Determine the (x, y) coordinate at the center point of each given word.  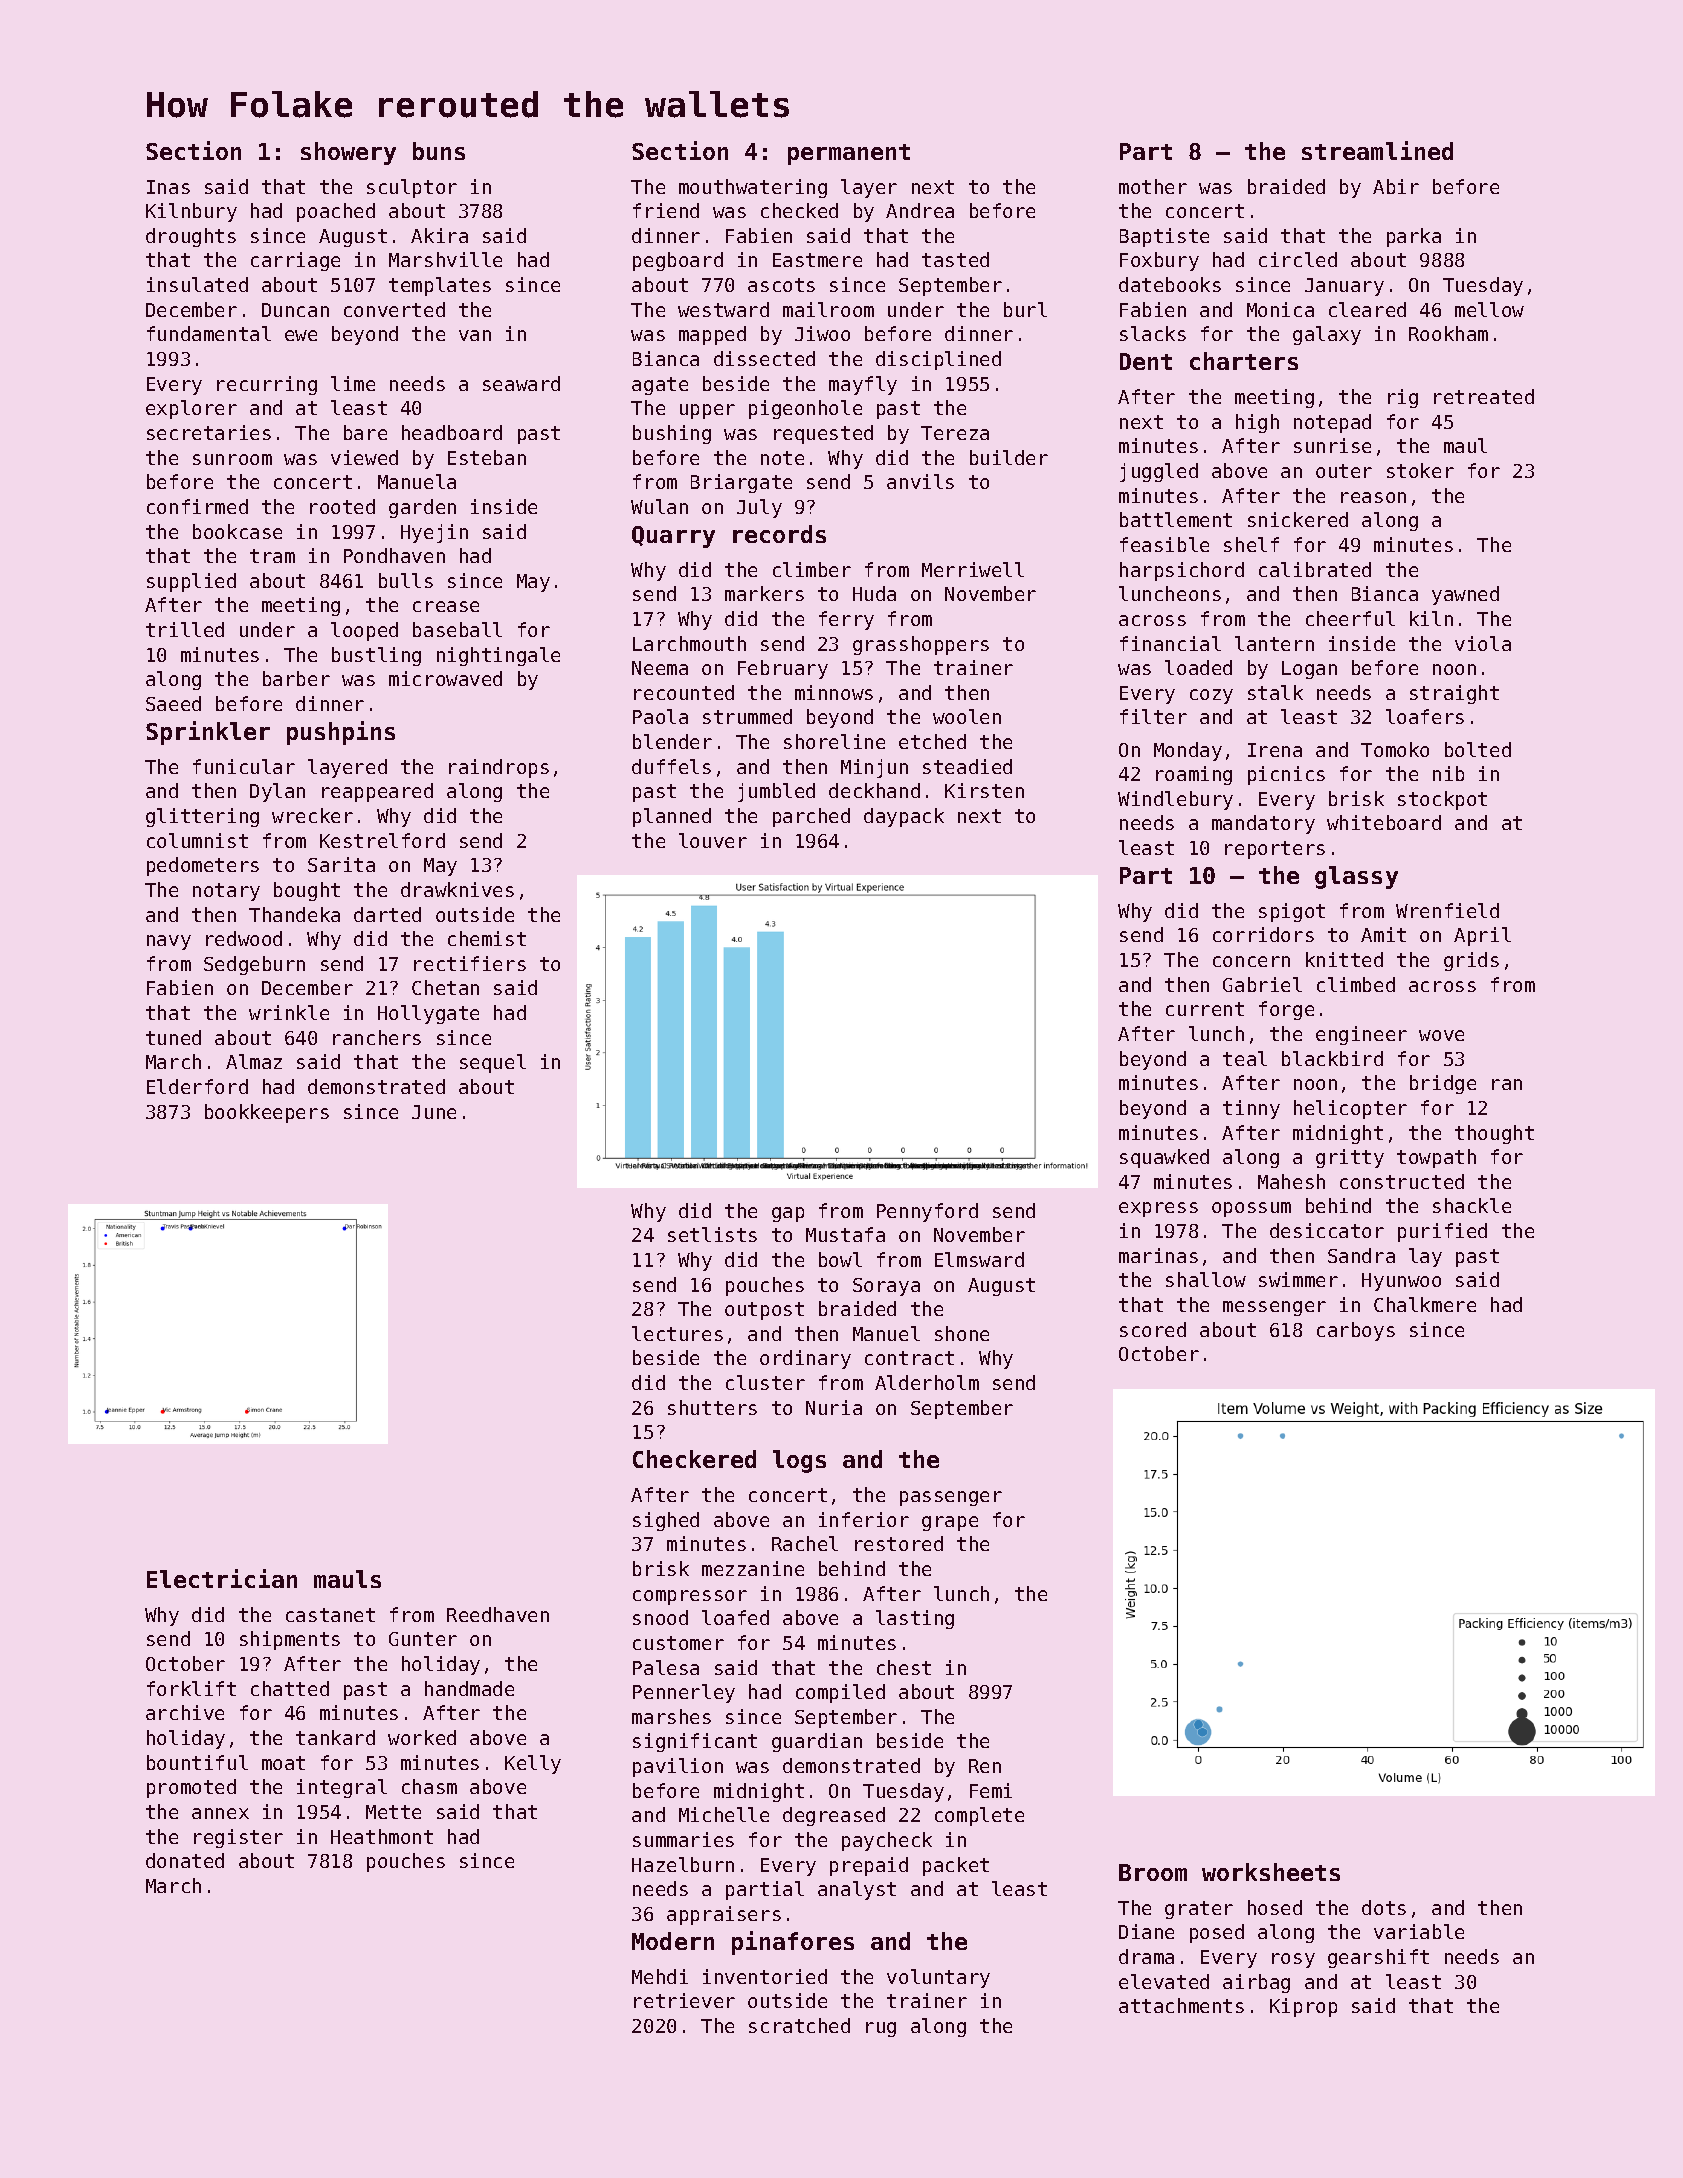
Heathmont (382, 1836)
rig (1403, 398)
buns (439, 151)
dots (1384, 1907)
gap (788, 1214)
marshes (671, 1716)
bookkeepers (267, 1113)
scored (1153, 1329)
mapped (712, 335)
